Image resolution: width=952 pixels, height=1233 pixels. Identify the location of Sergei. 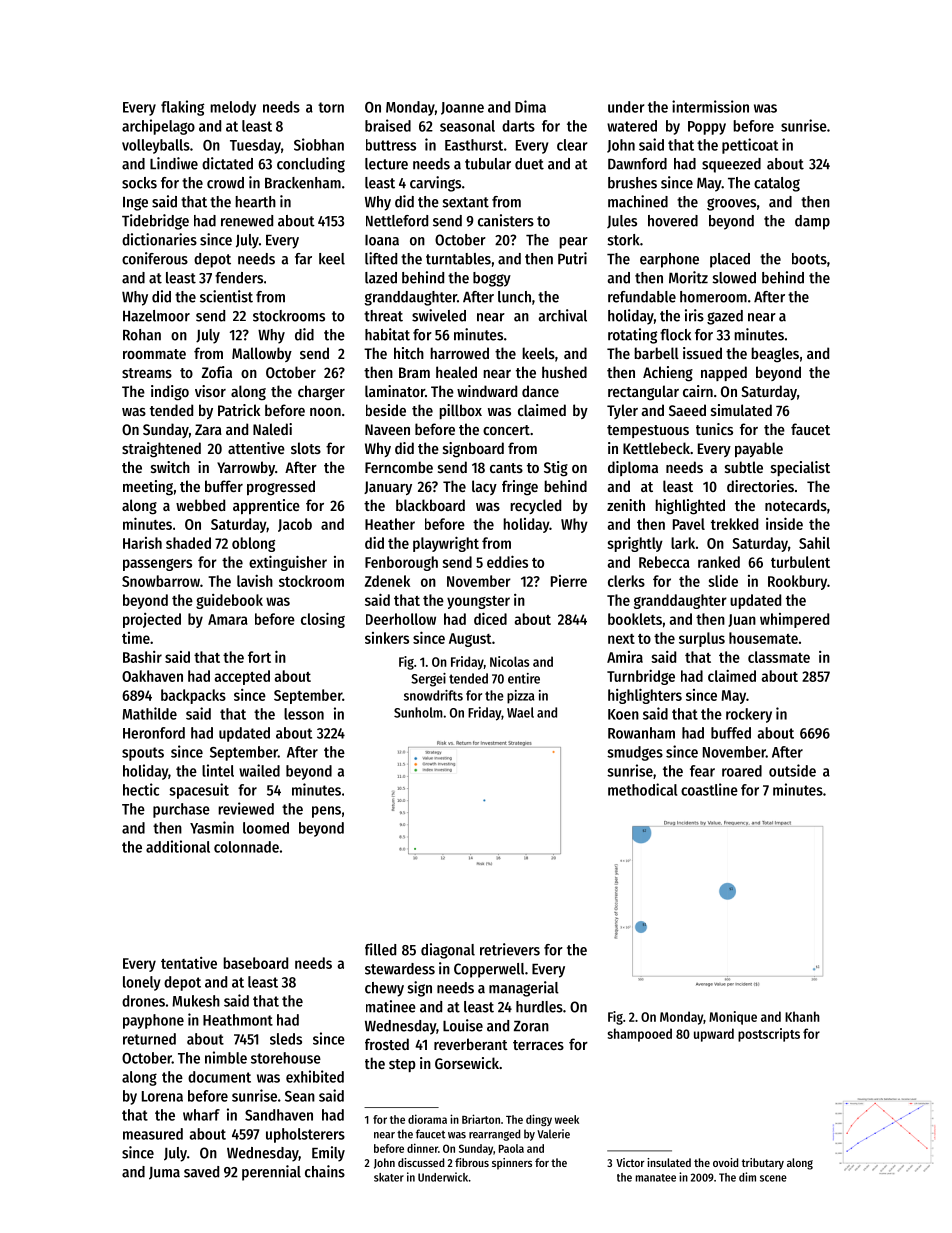
(428, 680).
